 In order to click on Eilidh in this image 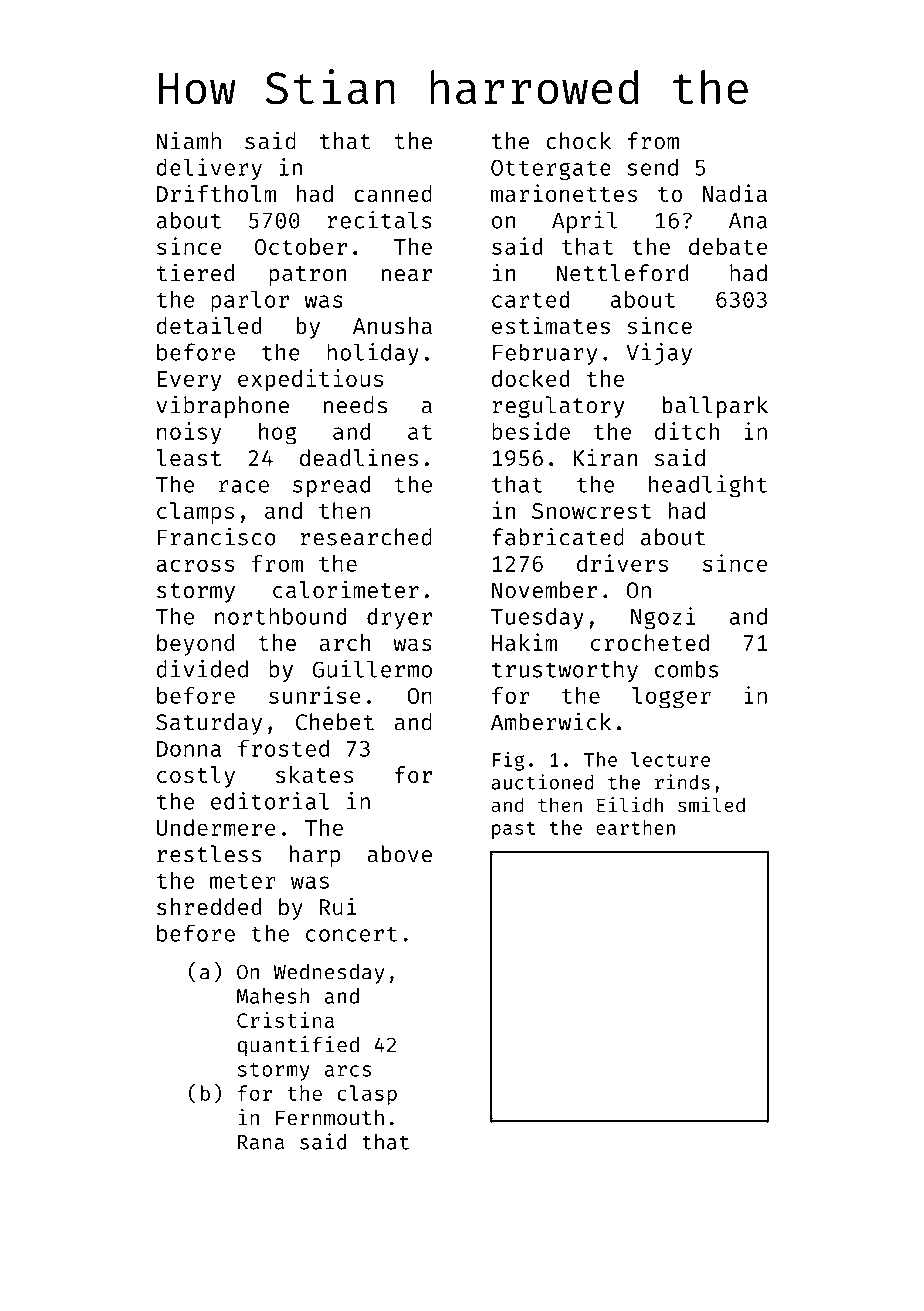, I will do `click(630, 804)`.
